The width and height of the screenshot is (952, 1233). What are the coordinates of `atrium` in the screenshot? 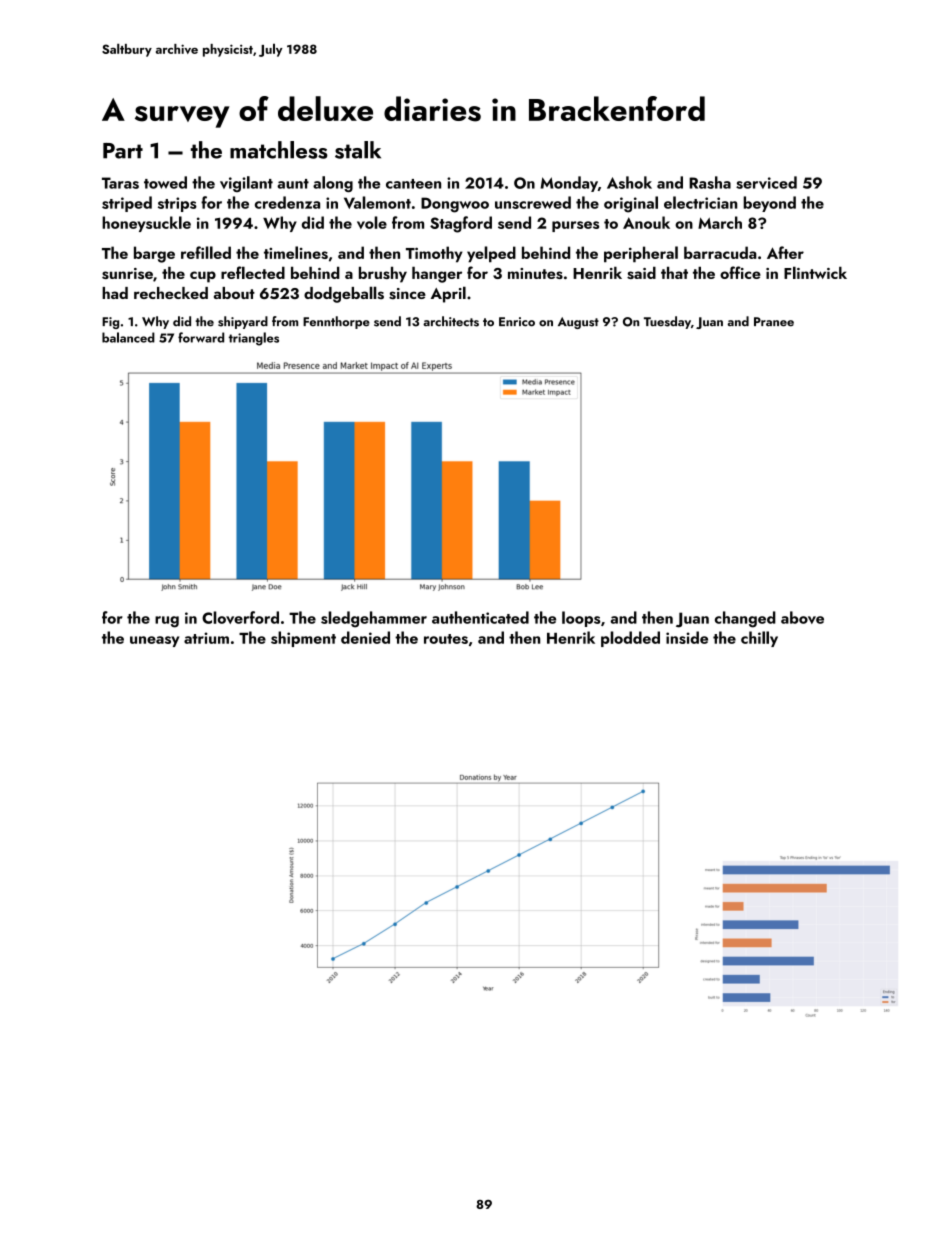 It's located at (206, 638).
